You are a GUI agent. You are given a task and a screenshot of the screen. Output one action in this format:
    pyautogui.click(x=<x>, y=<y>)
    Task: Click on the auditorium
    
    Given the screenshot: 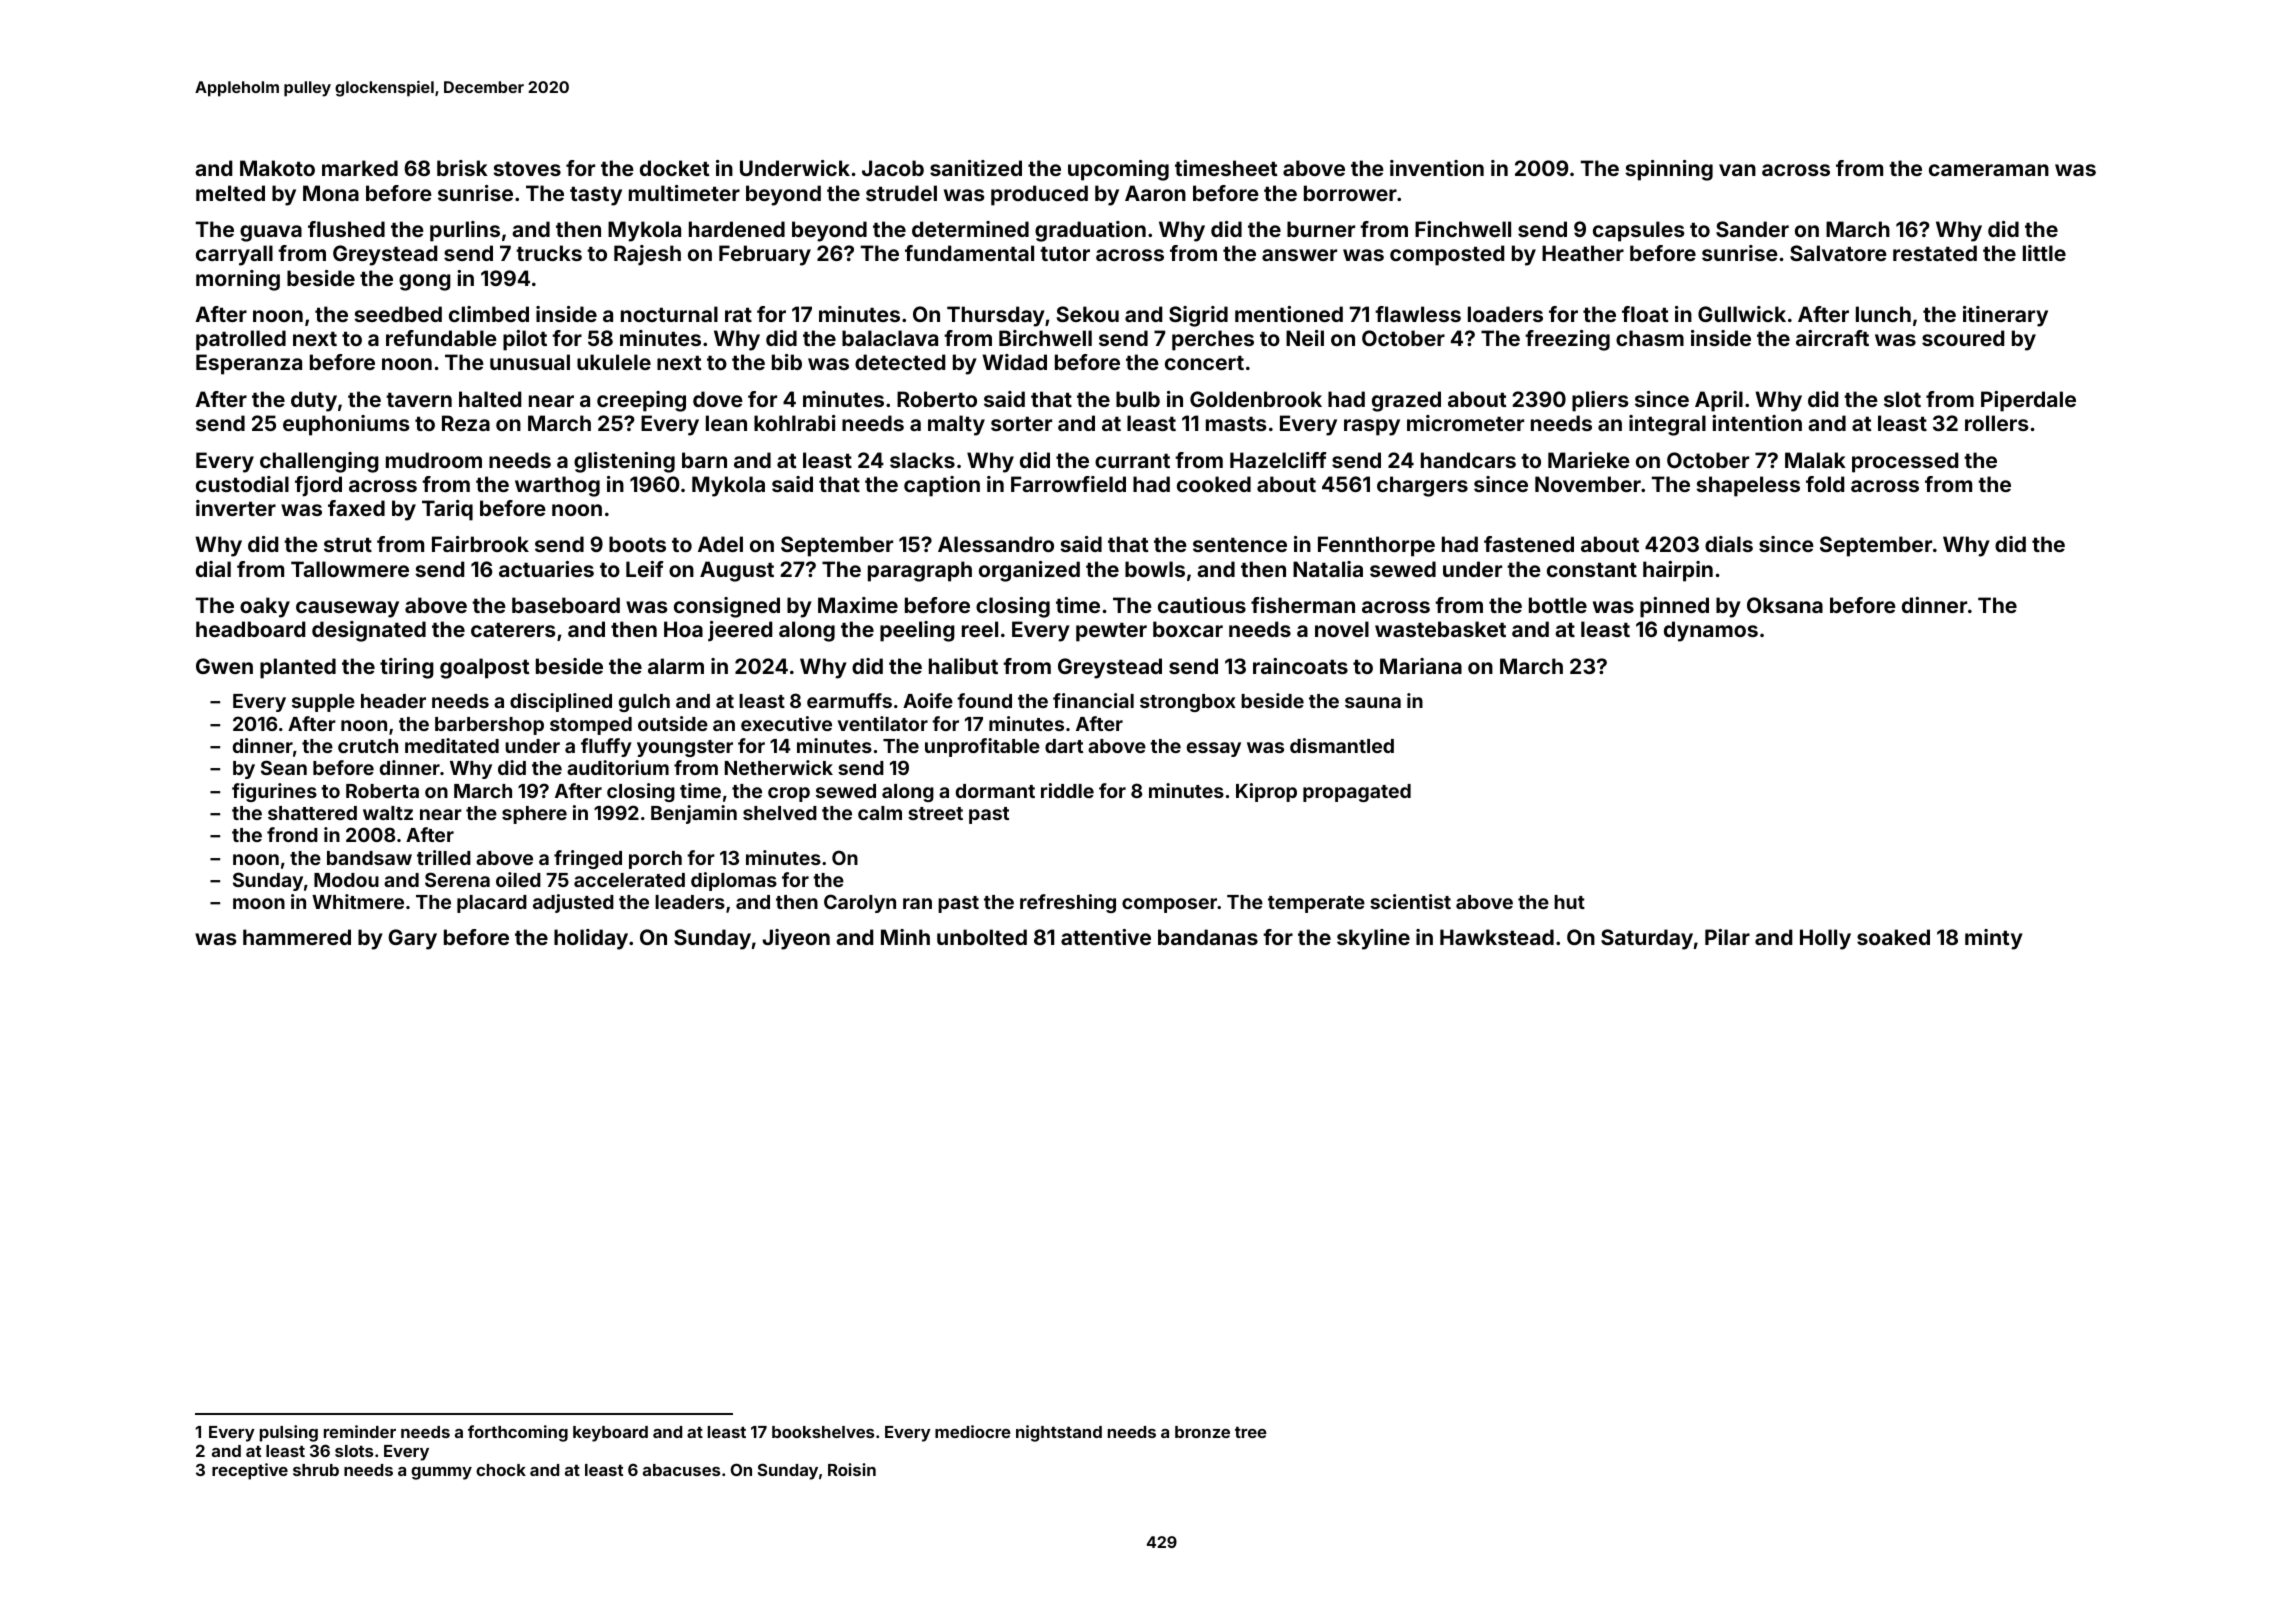 What is the action you would take?
    pyautogui.click(x=618, y=767)
